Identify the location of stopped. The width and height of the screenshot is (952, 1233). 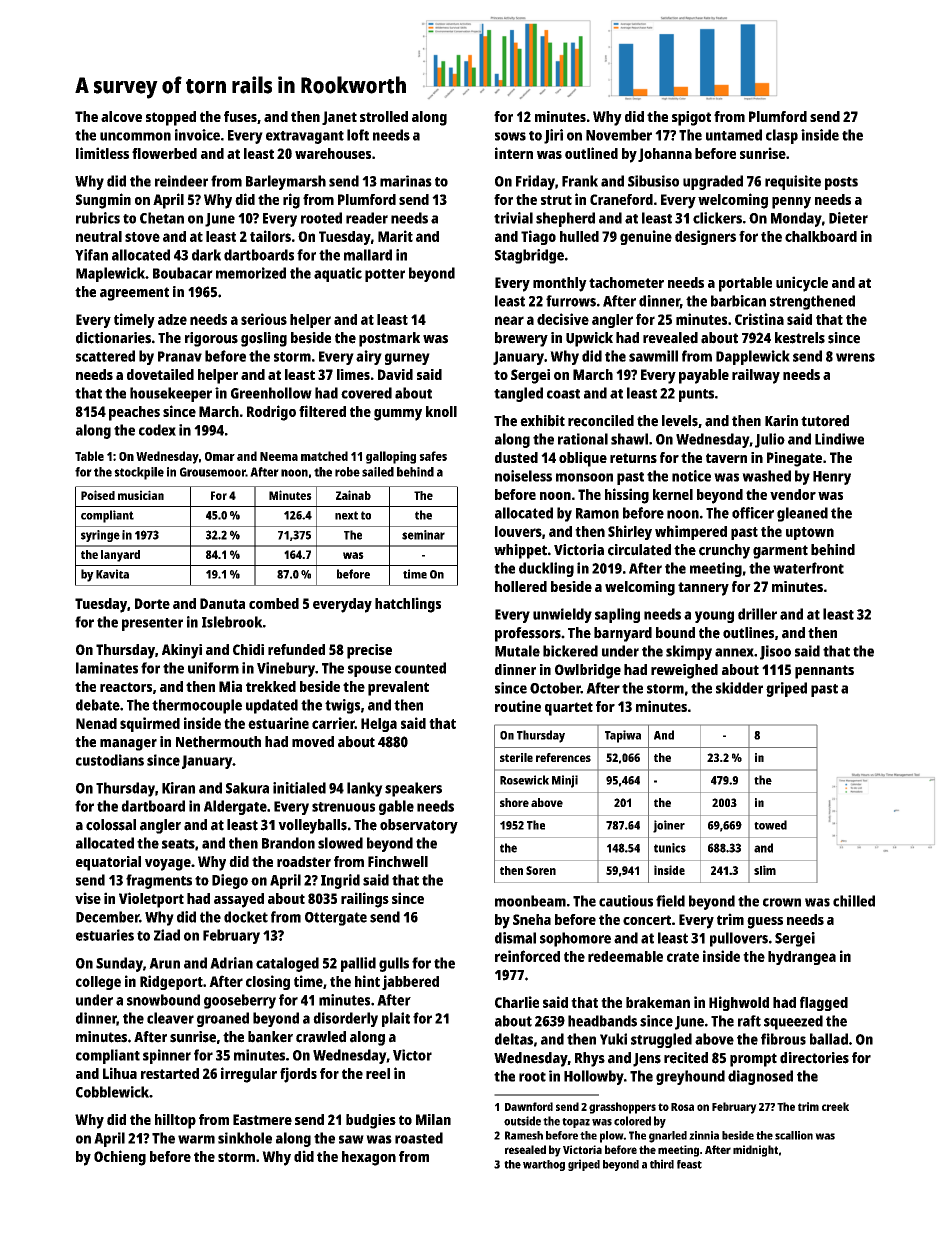
(171, 118).
